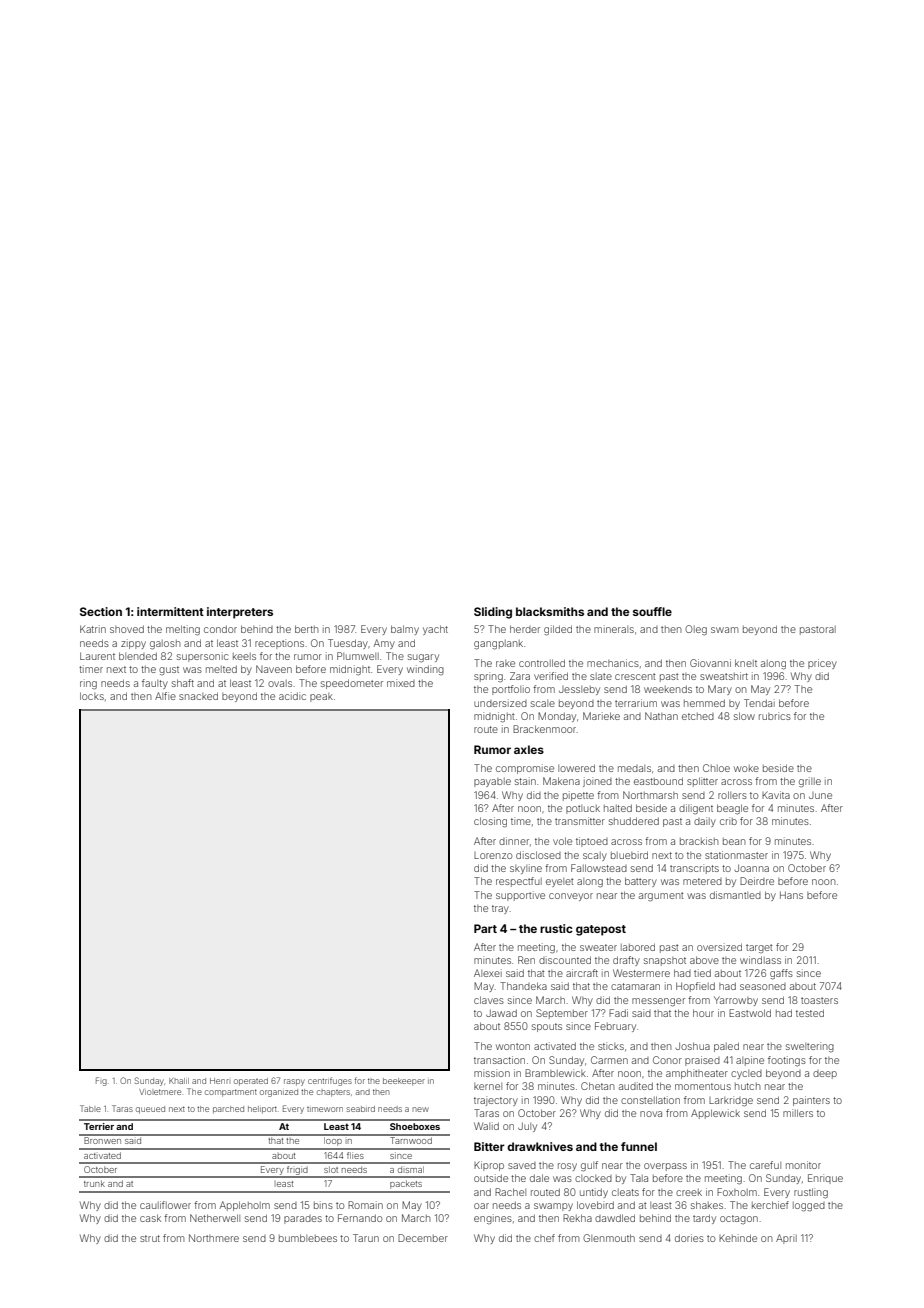  Describe the element at coordinates (791, 895) in the document. I see `Hans` at that location.
